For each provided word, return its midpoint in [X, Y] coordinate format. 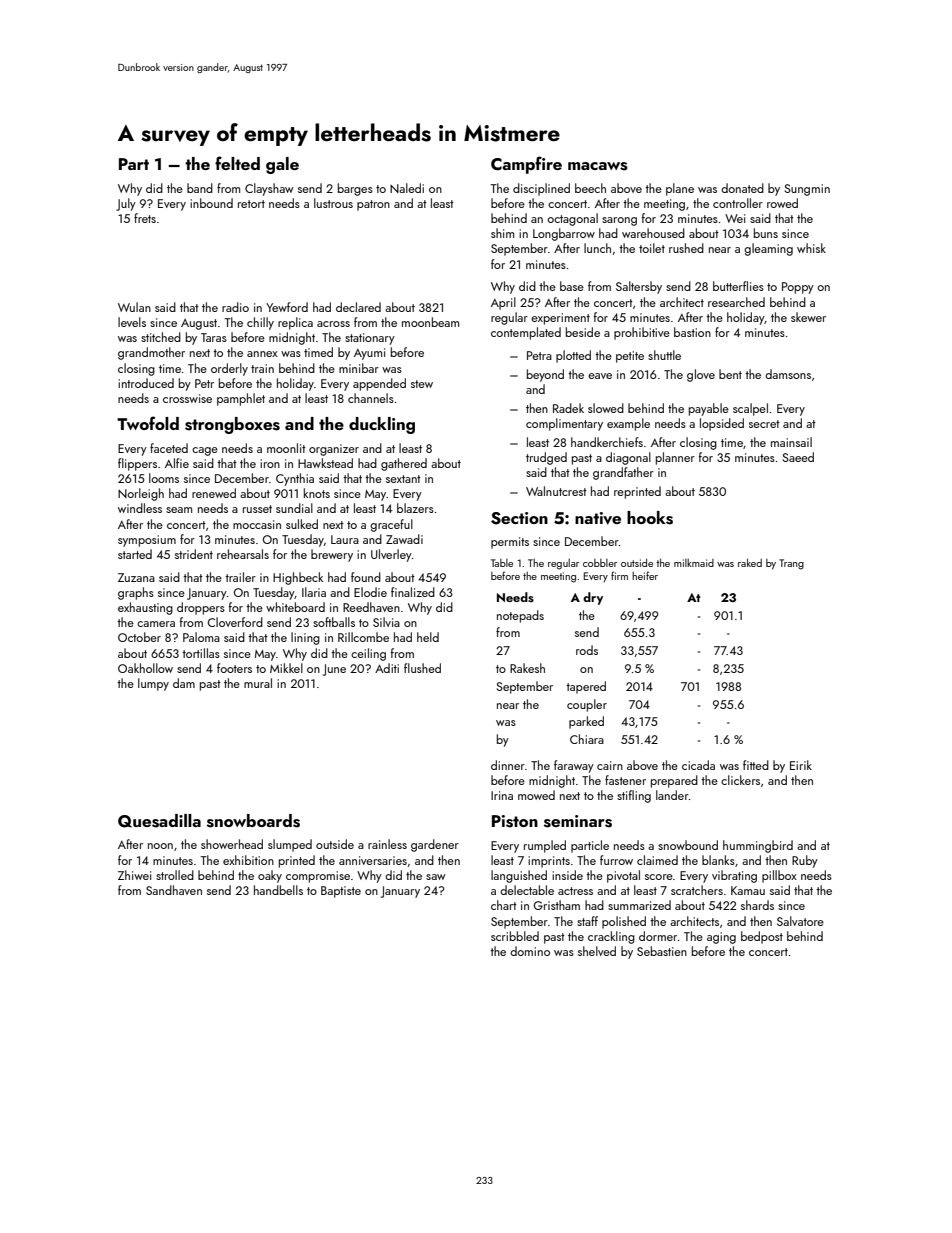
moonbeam [430, 322]
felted [237, 163]
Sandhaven [174, 890]
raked [750, 562]
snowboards [253, 821]
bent [730, 374]
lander [672, 795]
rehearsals [243, 554]
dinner [508, 765]
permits [510, 543]
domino [530, 951]
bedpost [762, 937]
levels [132, 322]
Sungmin [807, 190]
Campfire [526, 165]
